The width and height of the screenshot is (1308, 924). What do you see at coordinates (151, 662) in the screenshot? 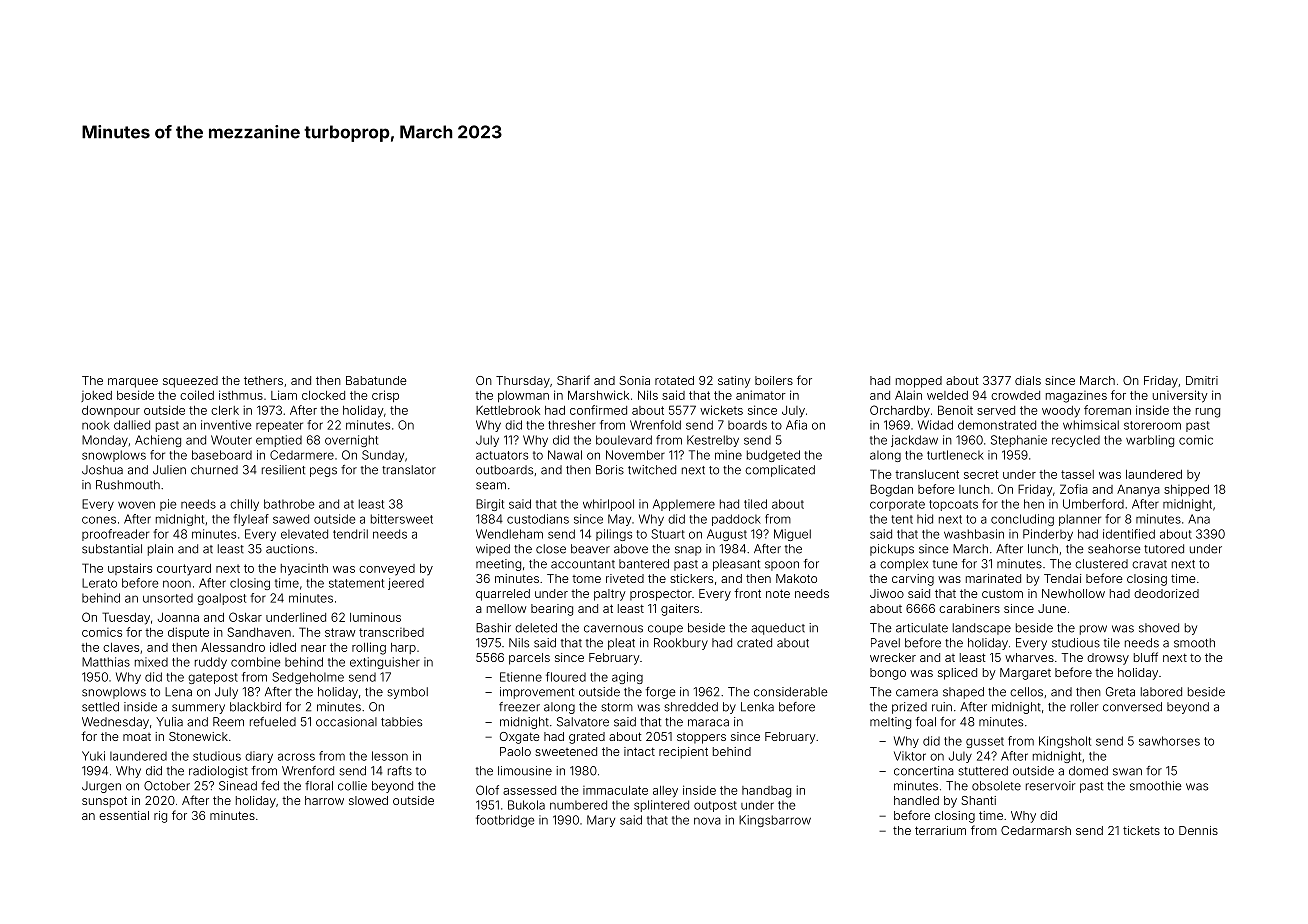
I see `mixed` at bounding box center [151, 662].
